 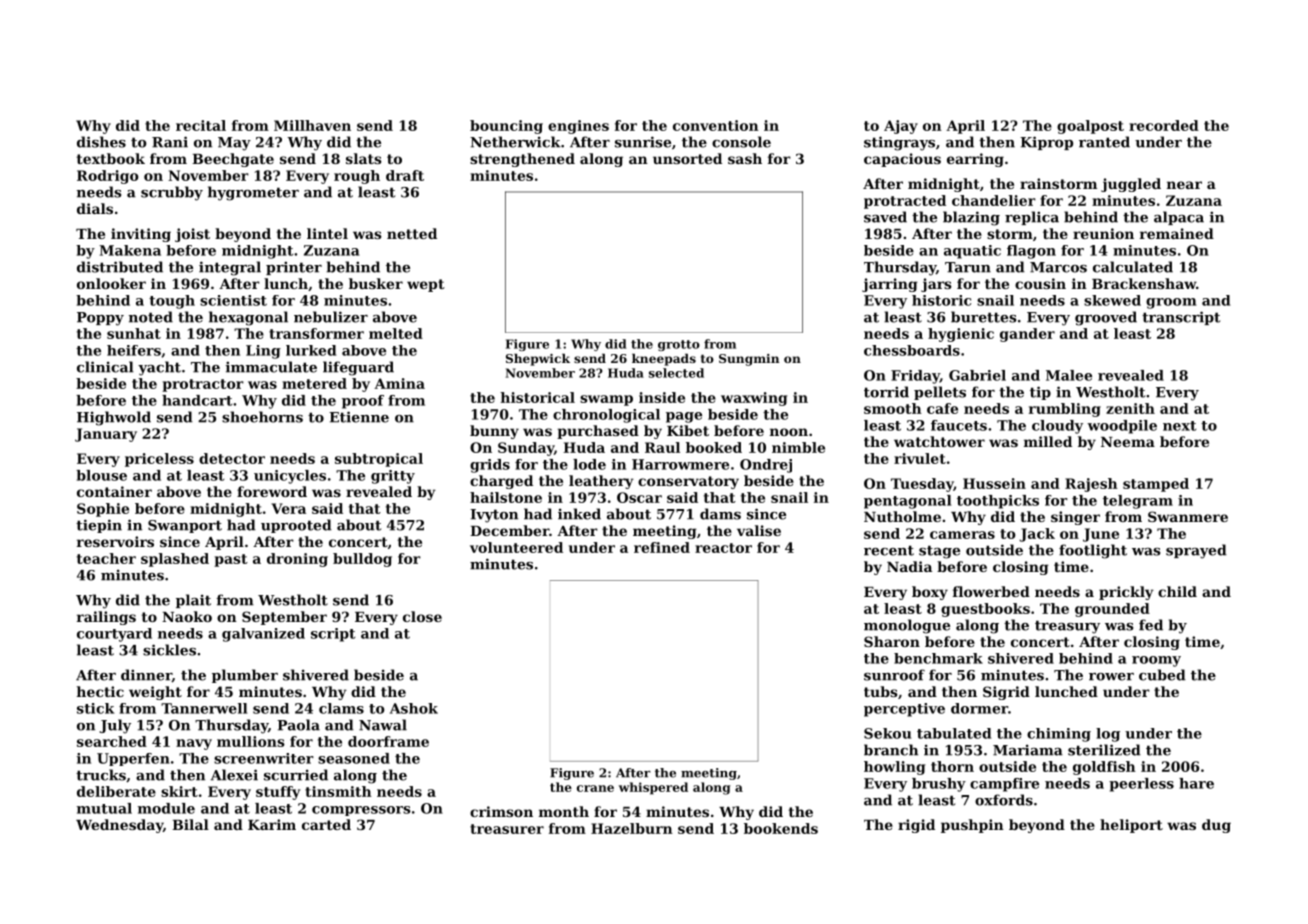 I want to click on month, so click(x=564, y=811).
